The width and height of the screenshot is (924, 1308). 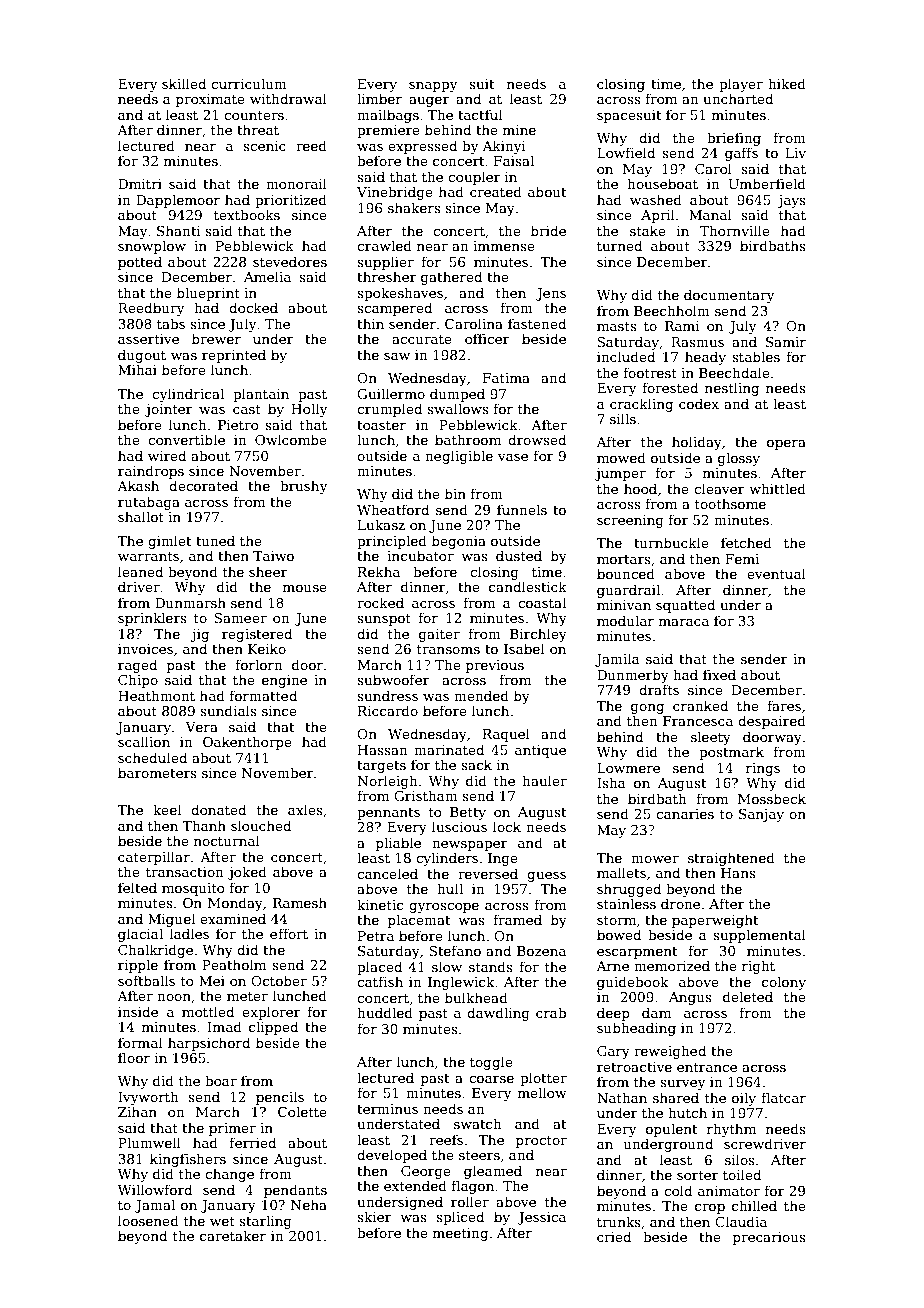 What do you see at coordinates (383, 750) in the screenshot?
I see `Hassan` at bounding box center [383, 750].
